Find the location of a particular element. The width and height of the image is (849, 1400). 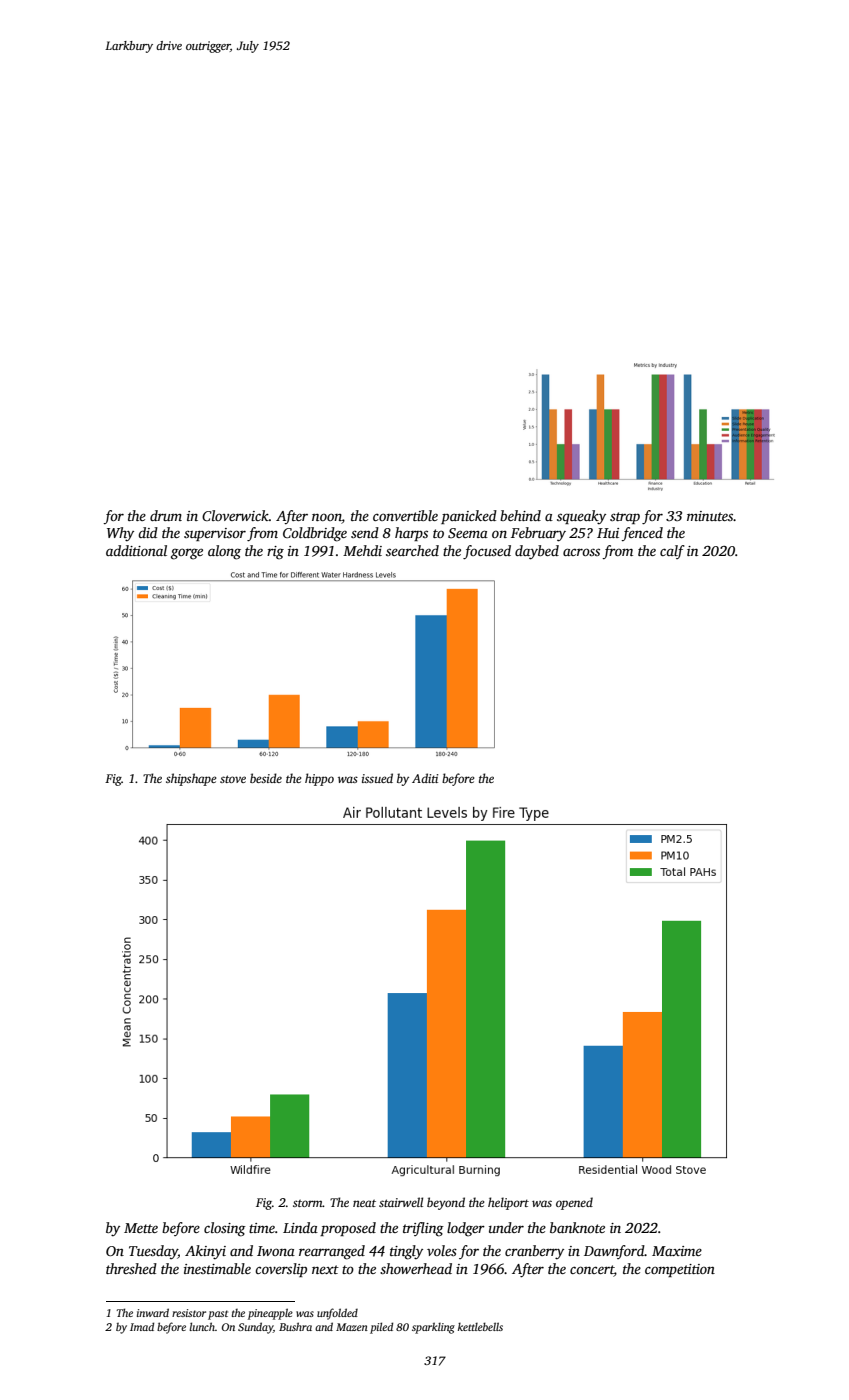

along is located at coordinates (224, 552).
